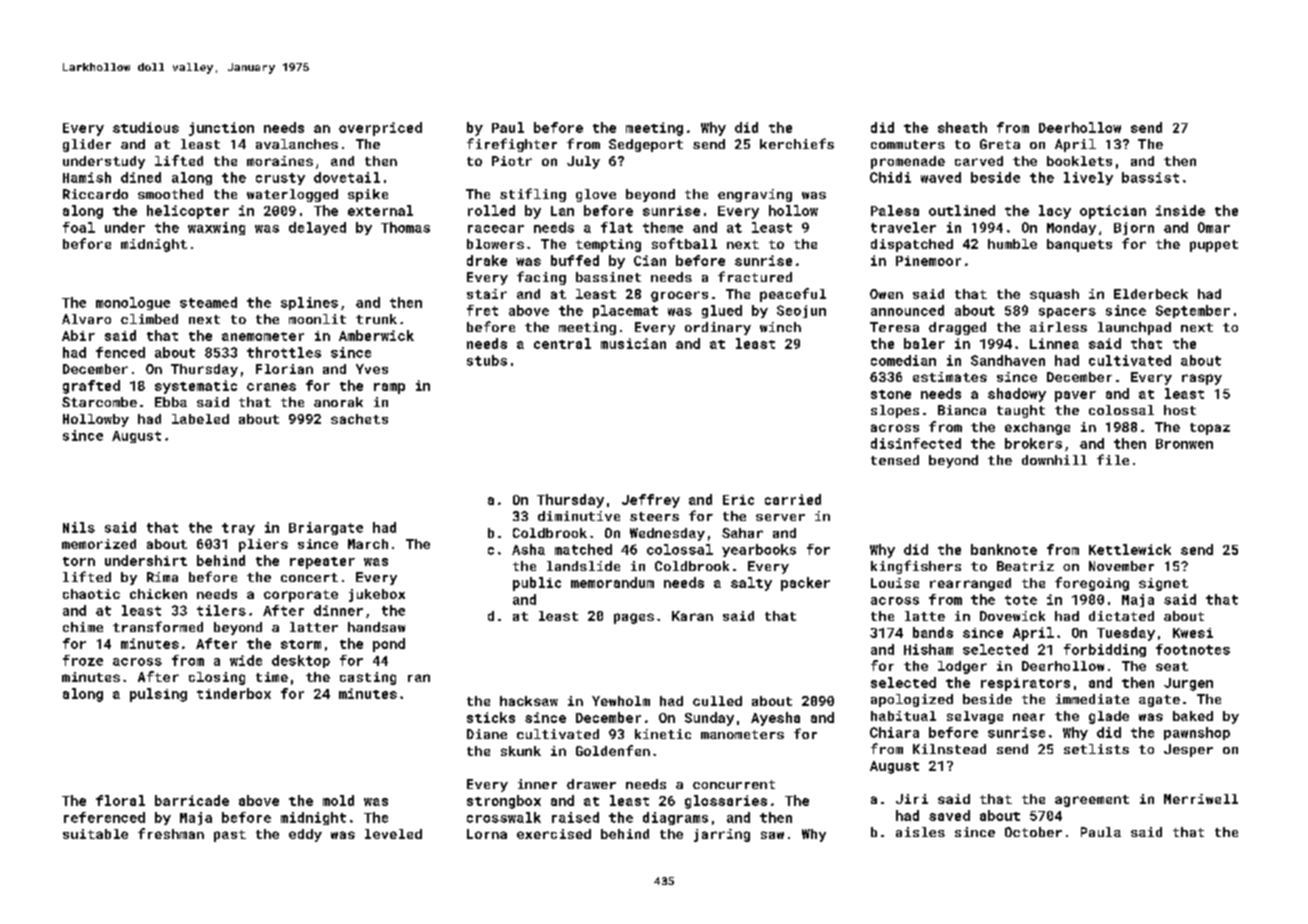 The height and width of the page is (924, 1308). Describe the element at coordinates (797, 143) in the page. I see `kerchiefs` at that location.
